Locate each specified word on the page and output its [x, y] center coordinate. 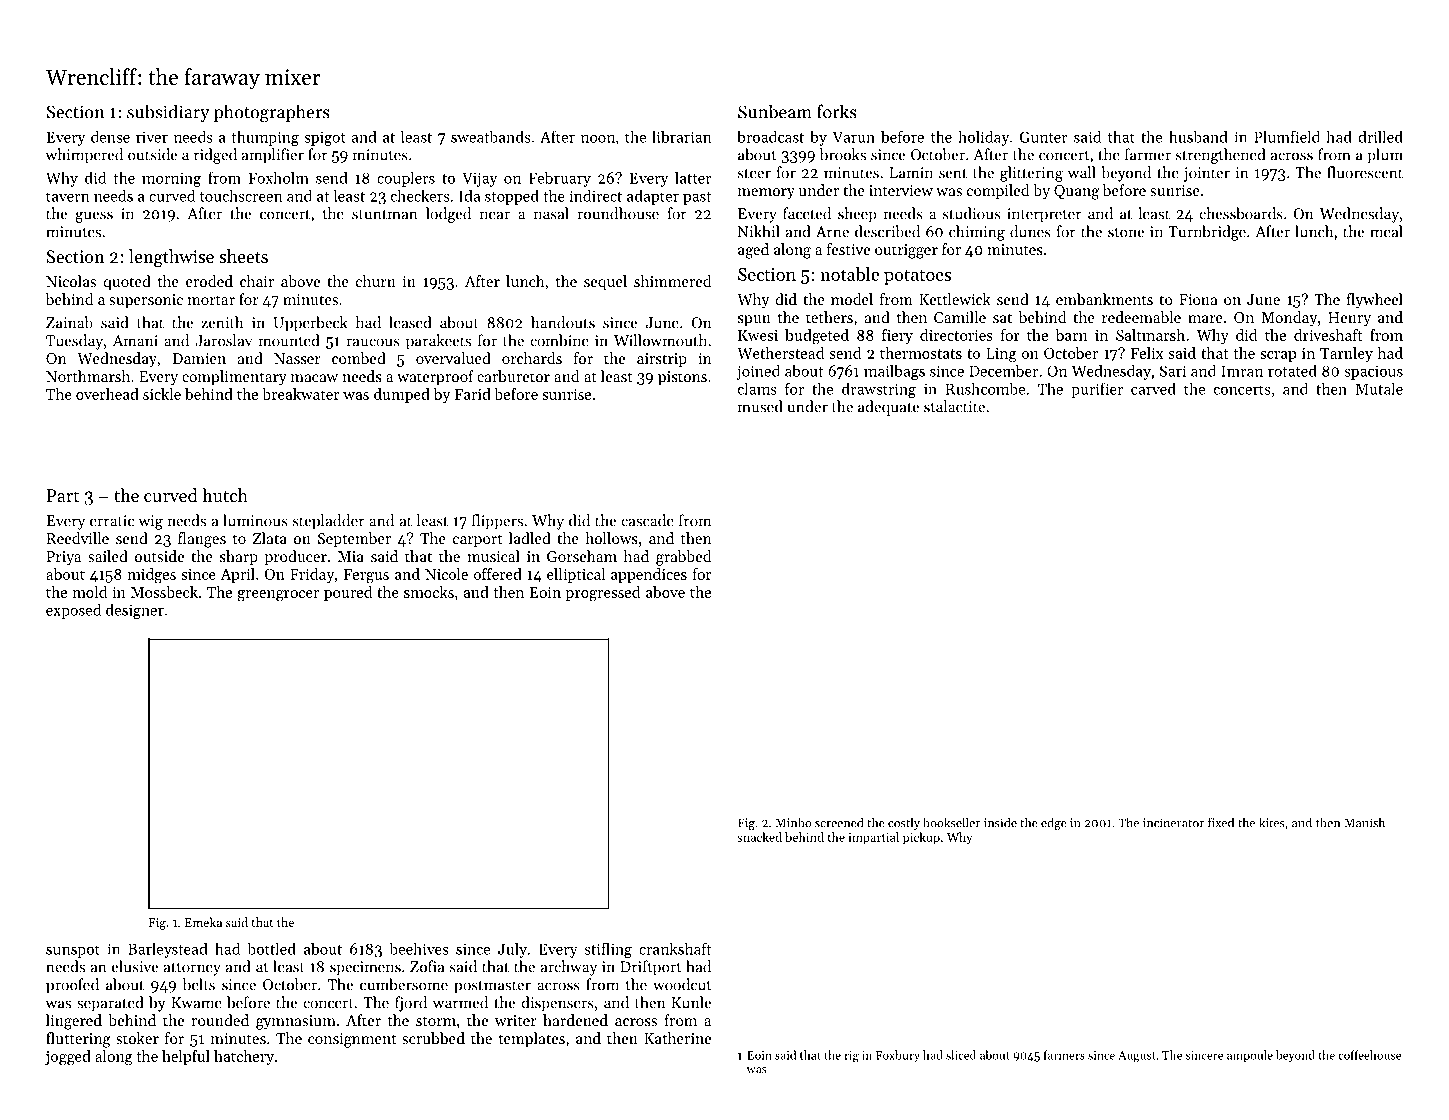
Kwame [196, 1003]
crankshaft [675, 948]
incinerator [1173, 823]
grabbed [683, 558]
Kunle [691, 1002]
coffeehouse [1369, 1055]
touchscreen [241, 195]
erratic [112, 521]
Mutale [1379, 388]
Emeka [203, 922]
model [852, 299]
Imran [1242, 371]
